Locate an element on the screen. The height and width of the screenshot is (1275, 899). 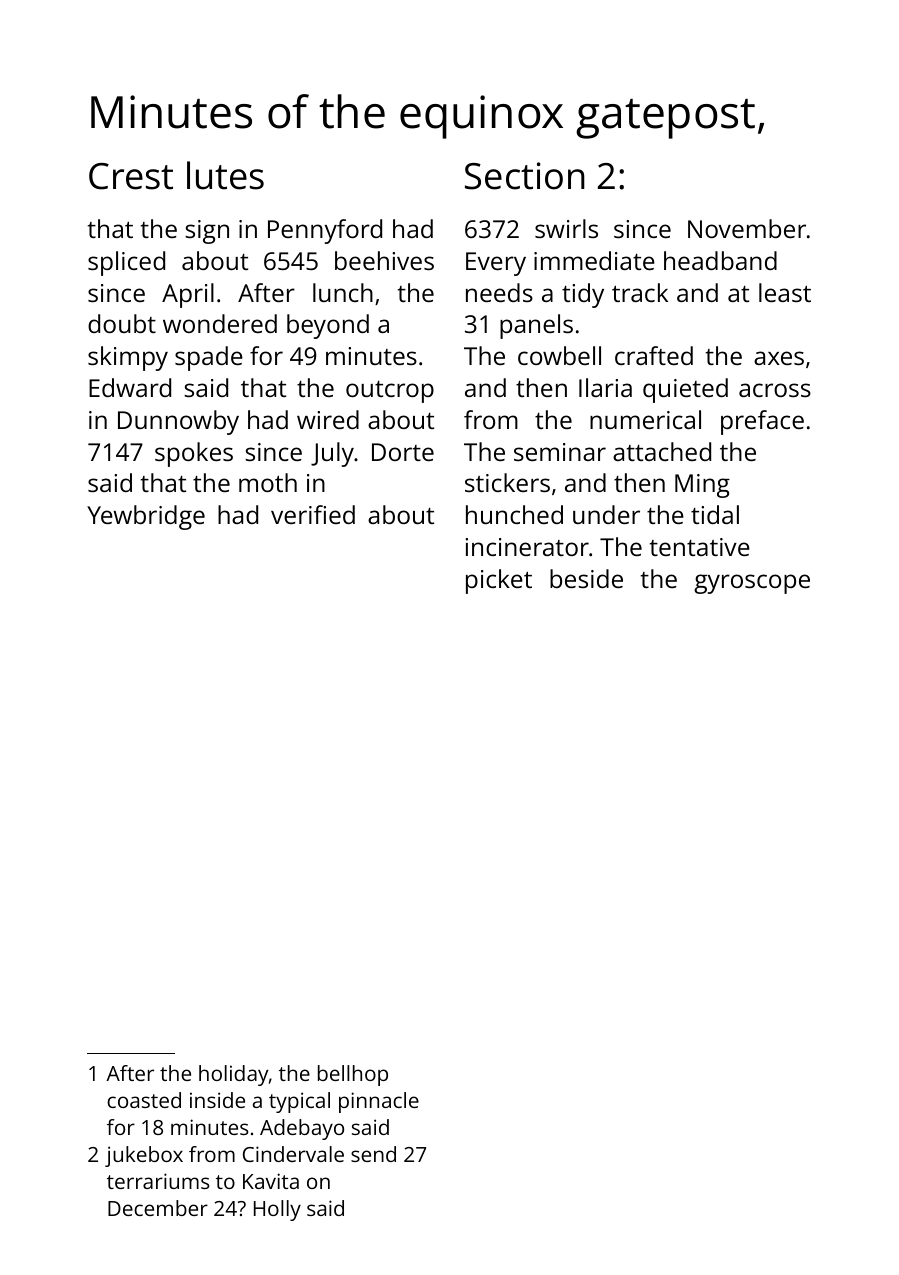
cowbell is located at coordinates (559, 355).
